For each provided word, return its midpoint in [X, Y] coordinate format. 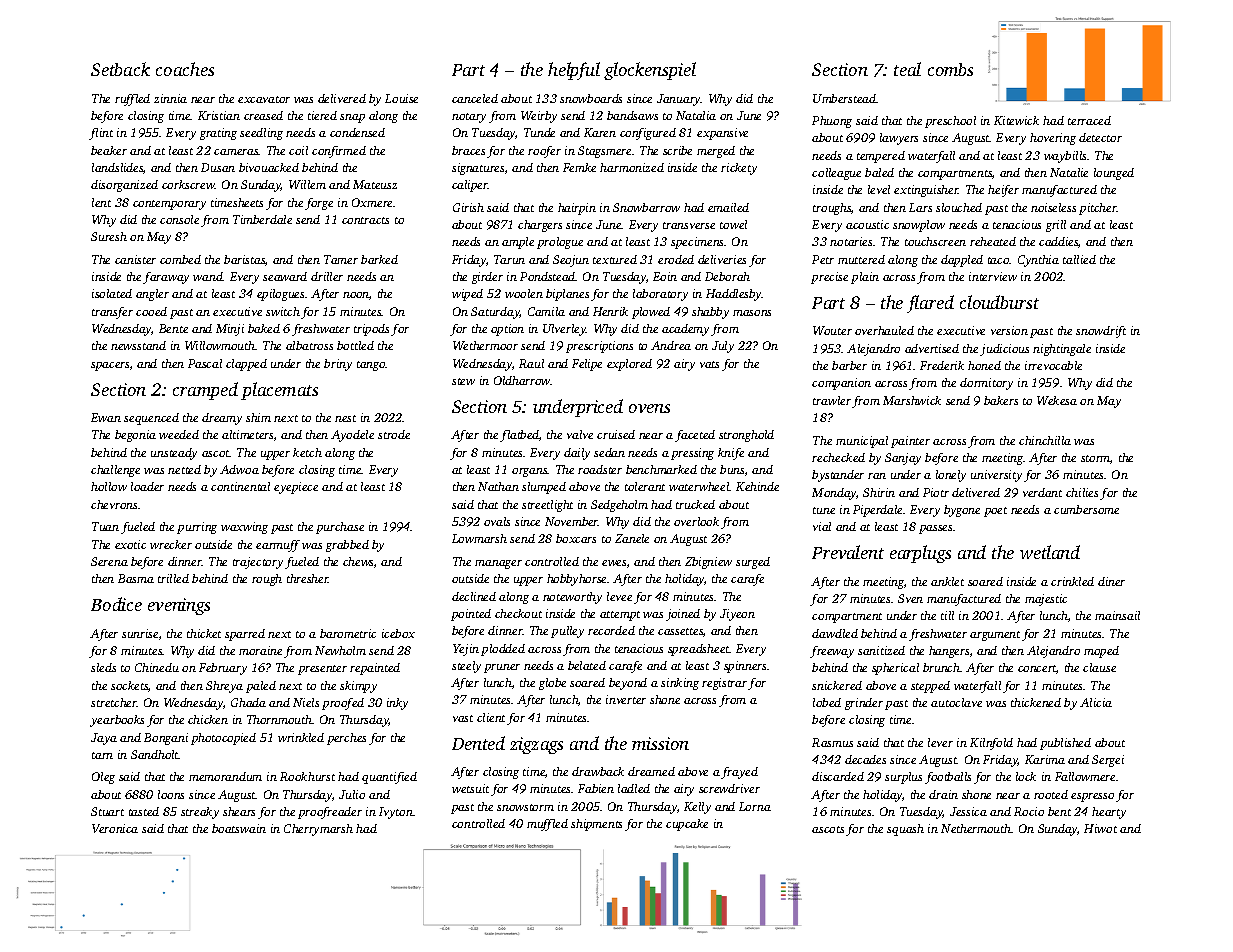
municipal [862, 442]
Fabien [596, 788]
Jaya [104, 739]
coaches [185, 69]
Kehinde [757, 486]
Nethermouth [976, 828]
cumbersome [1086, 509]
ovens [649, 408]
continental [240, 486]
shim [258, 417]
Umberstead [844, 98]
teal [907, 69]
